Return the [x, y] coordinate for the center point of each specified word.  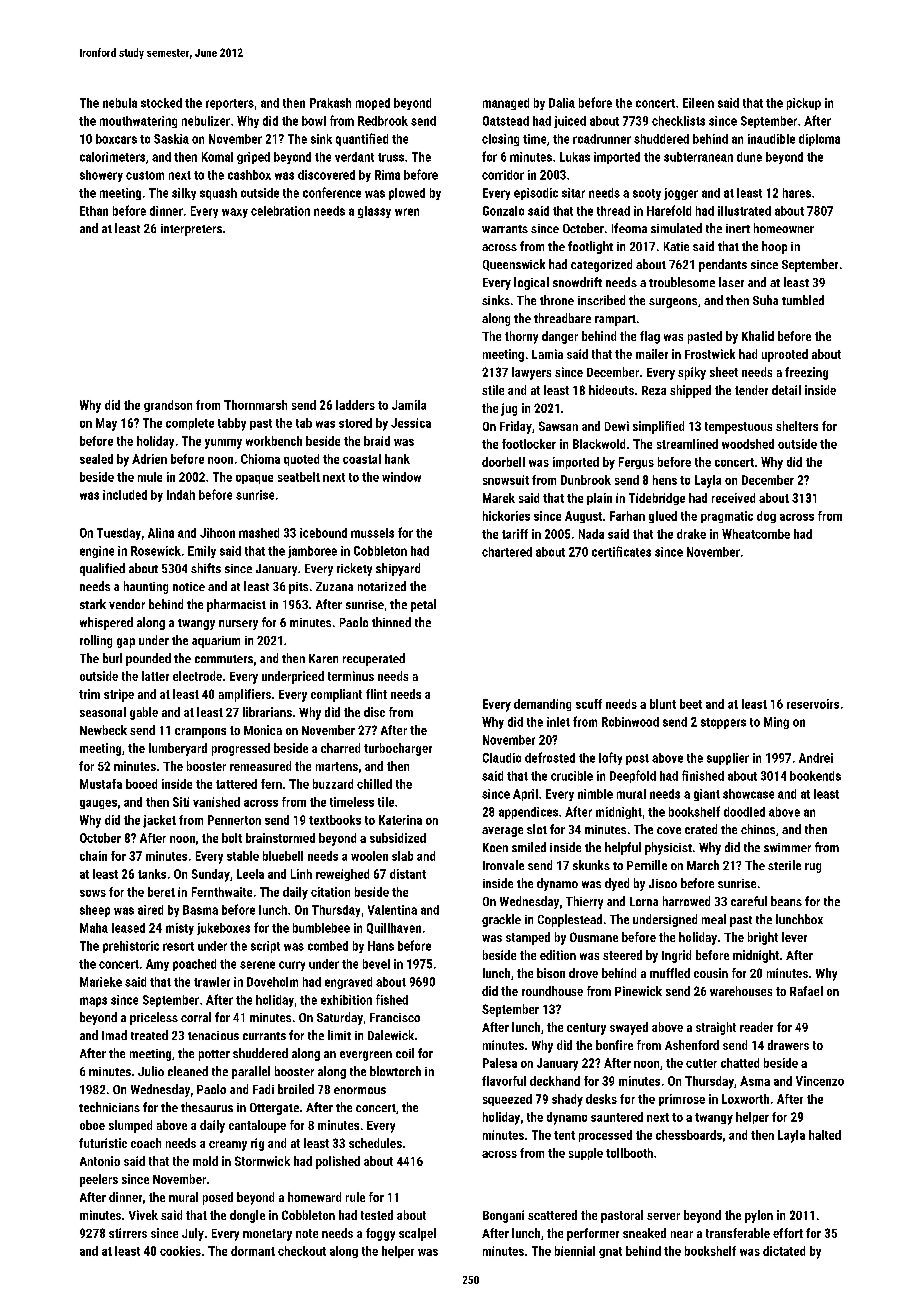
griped [253, 158]
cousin [711, 973]
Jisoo [663, 883]
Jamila [409, 405]
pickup [804, 104]
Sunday [211, 875]
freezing [806, 373]
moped [373, 104]
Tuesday [119, 534]
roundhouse [552, 991]
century [586, 1029]
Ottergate [274, 1109]
